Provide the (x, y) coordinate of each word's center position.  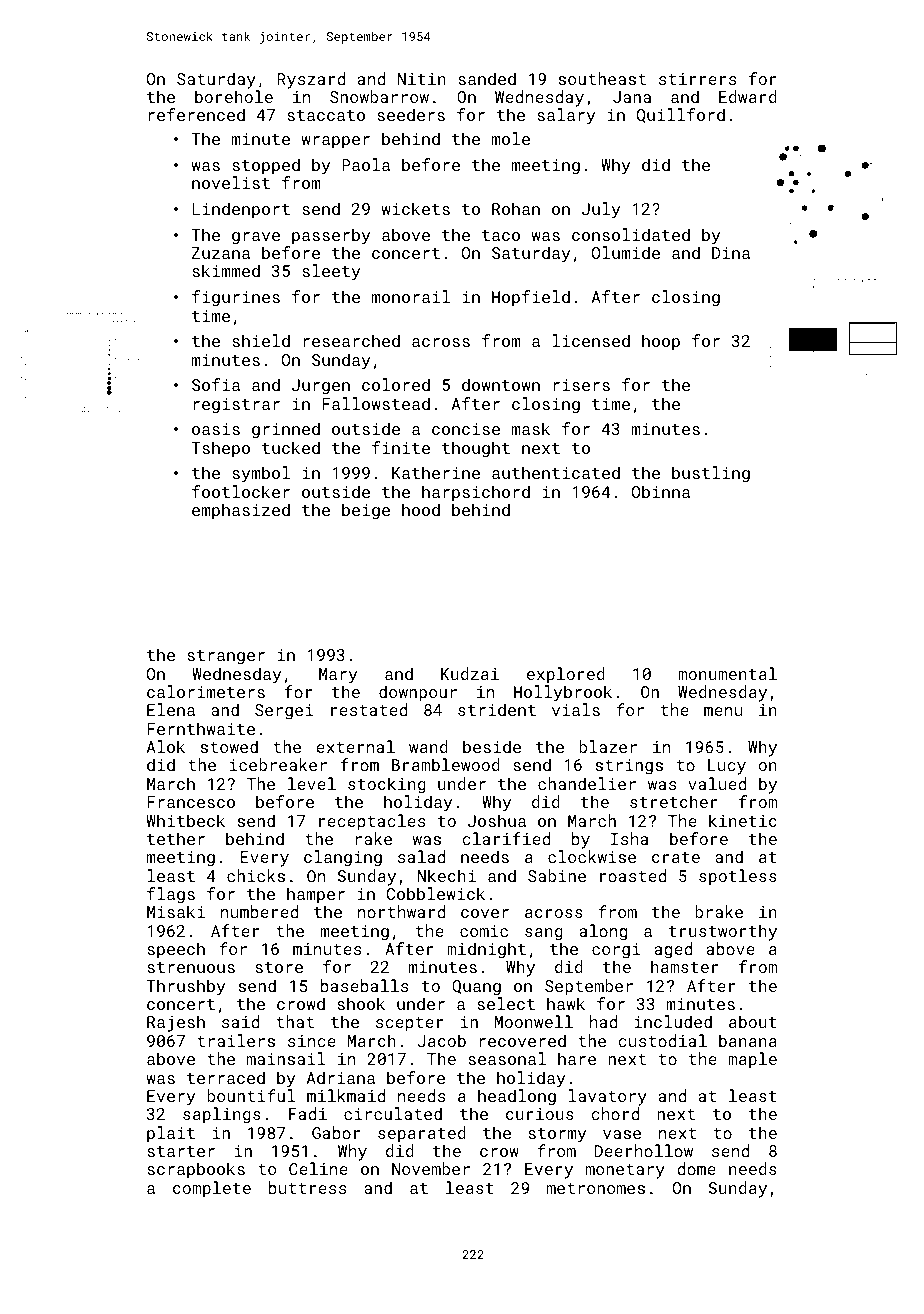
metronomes (596, 1188)
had (603, 1021)
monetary (625, 1171)
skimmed (226, 270)
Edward (748, 96)
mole (511, 138)
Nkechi (447, 875)
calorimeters (206, 691)
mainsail (286, 1058)
